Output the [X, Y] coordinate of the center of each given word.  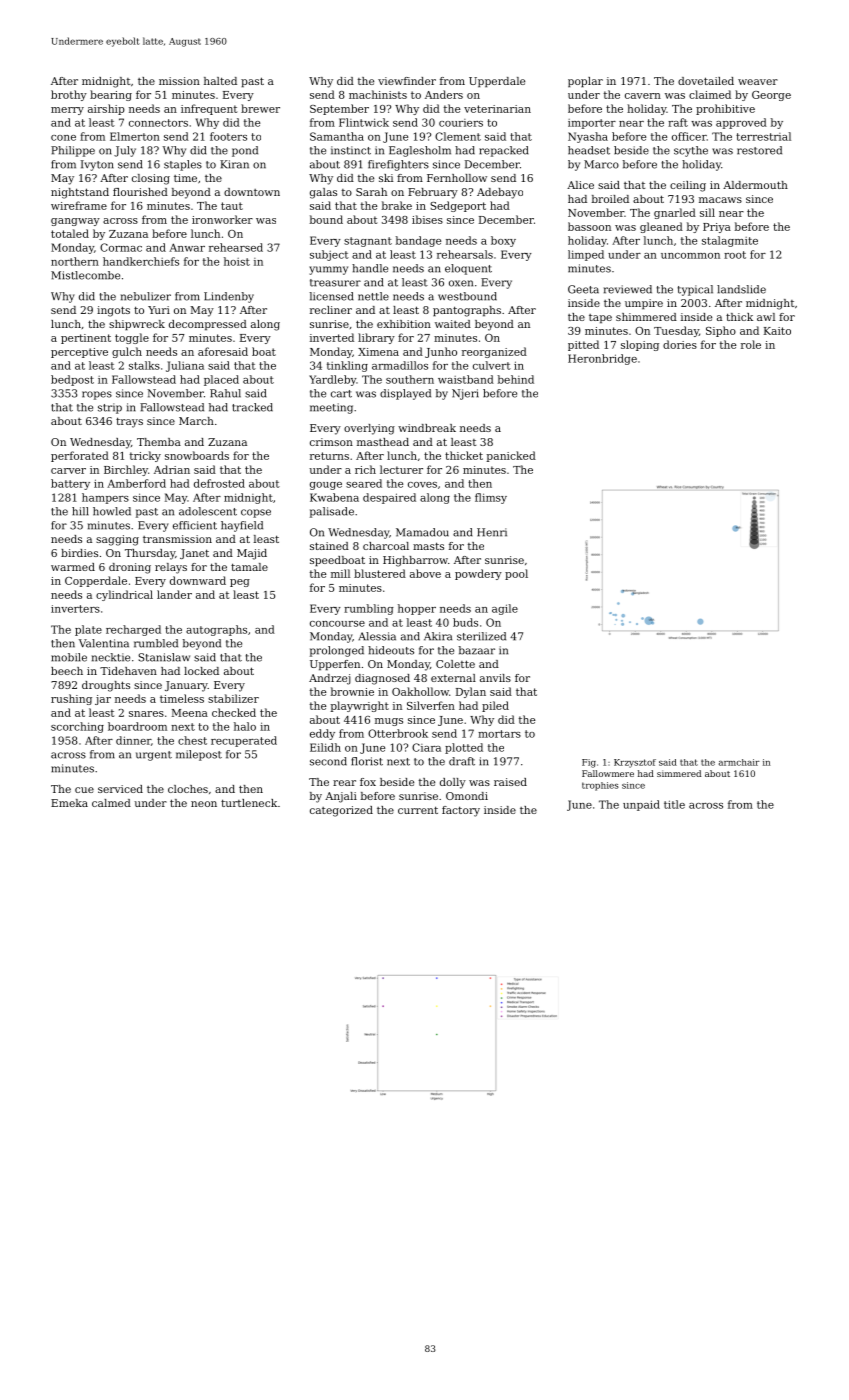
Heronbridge [602, 359]
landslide [741, 289]
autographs [216, 630]
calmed [111, 803]
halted [220, 81]
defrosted [219, 483]
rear [344, 783]
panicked [511, 456]
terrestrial [763, 136]
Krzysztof [635, 763]
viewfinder [407, 81]
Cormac [121, 247]
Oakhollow [420, 691]
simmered [679, 773]
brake [397, 205]
